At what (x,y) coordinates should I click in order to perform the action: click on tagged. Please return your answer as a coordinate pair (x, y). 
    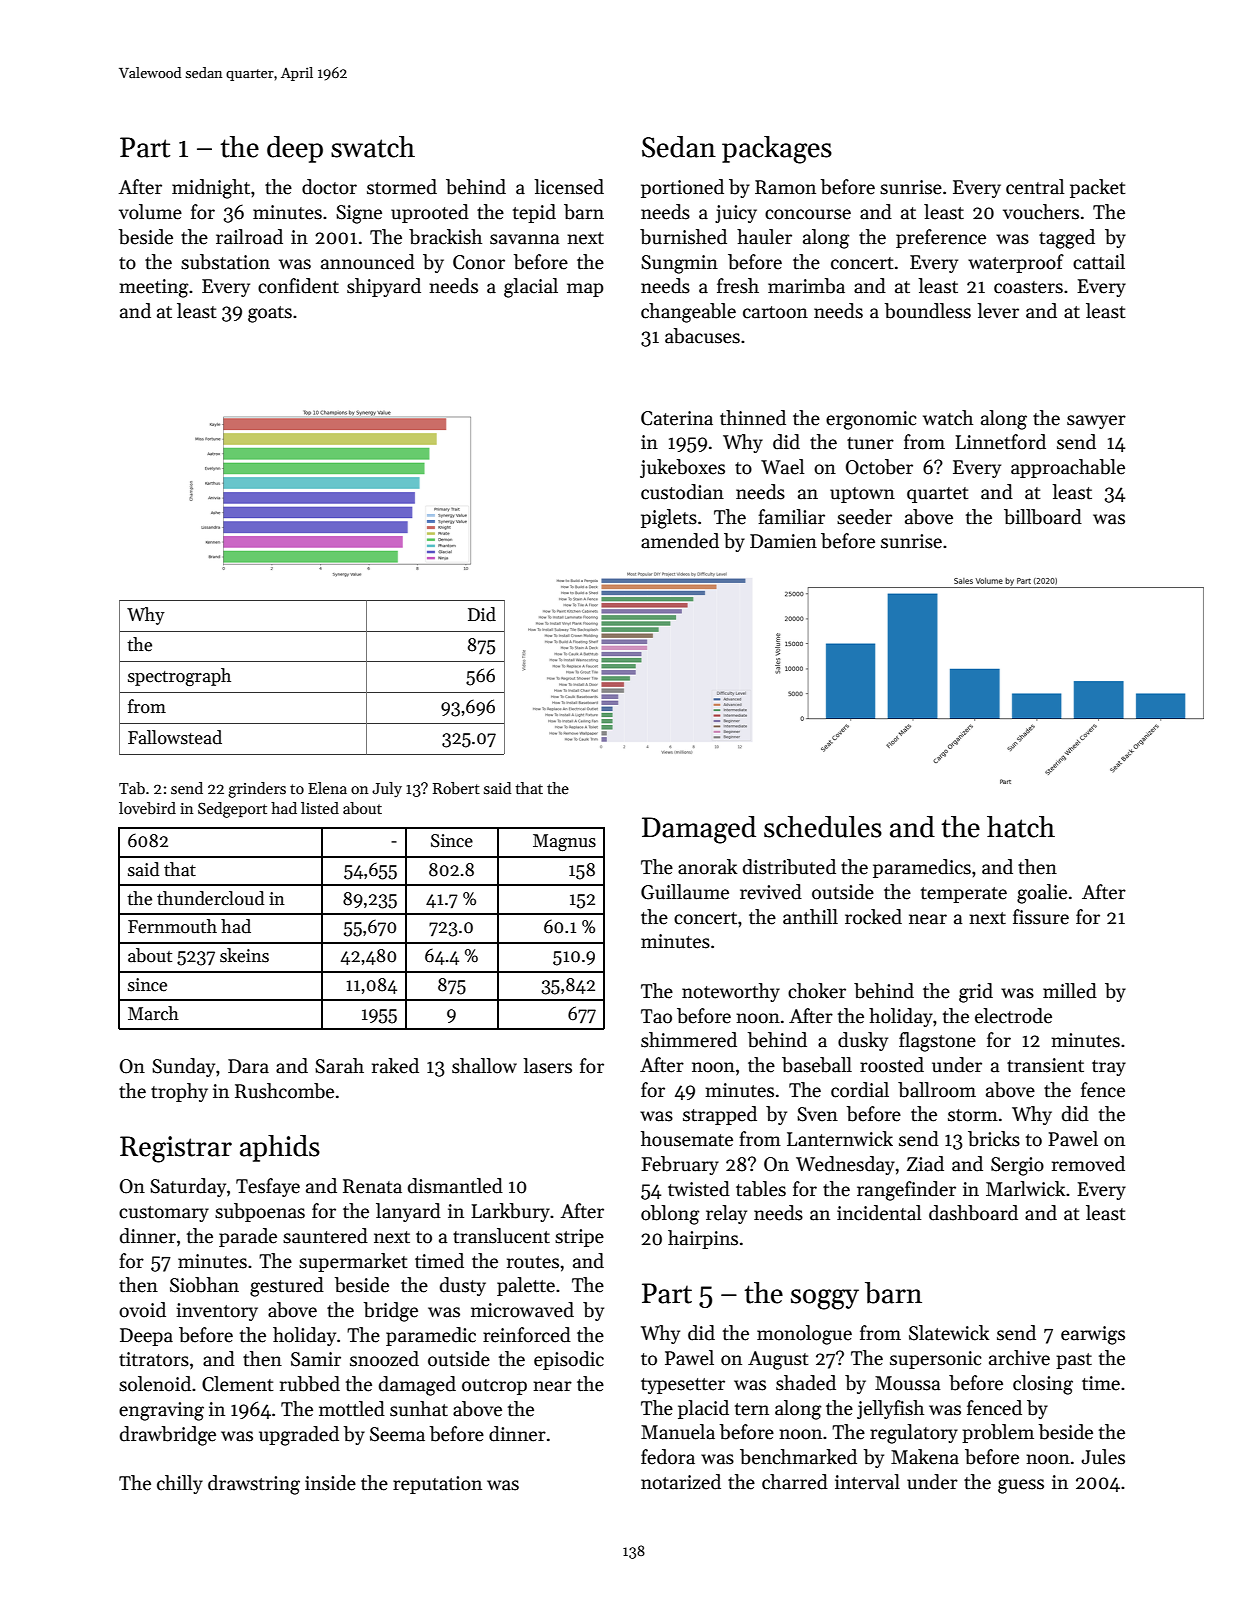
    Looking at the image, I should click on (1067, 239).
